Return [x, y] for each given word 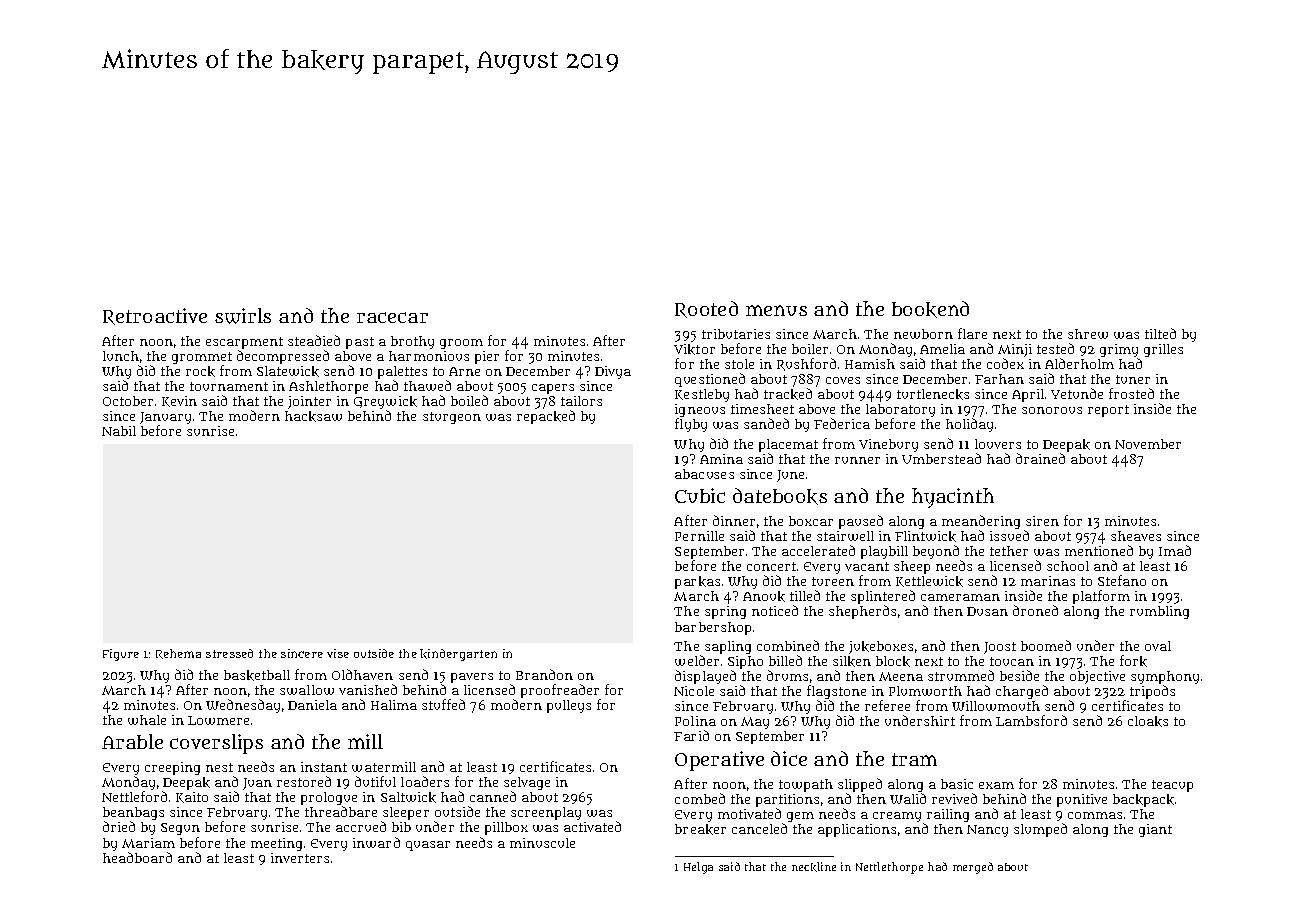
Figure [121, 655]
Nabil [119, 431]
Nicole [694, 691]
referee [887, 705]
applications [857, 830]
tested [1055, 348]
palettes [402, 373]
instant [324, 767]
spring [725, 612]
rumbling [1159, 612]
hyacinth [953, 498]
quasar [428, 846]
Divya [613, 372]
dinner [734, 520]
